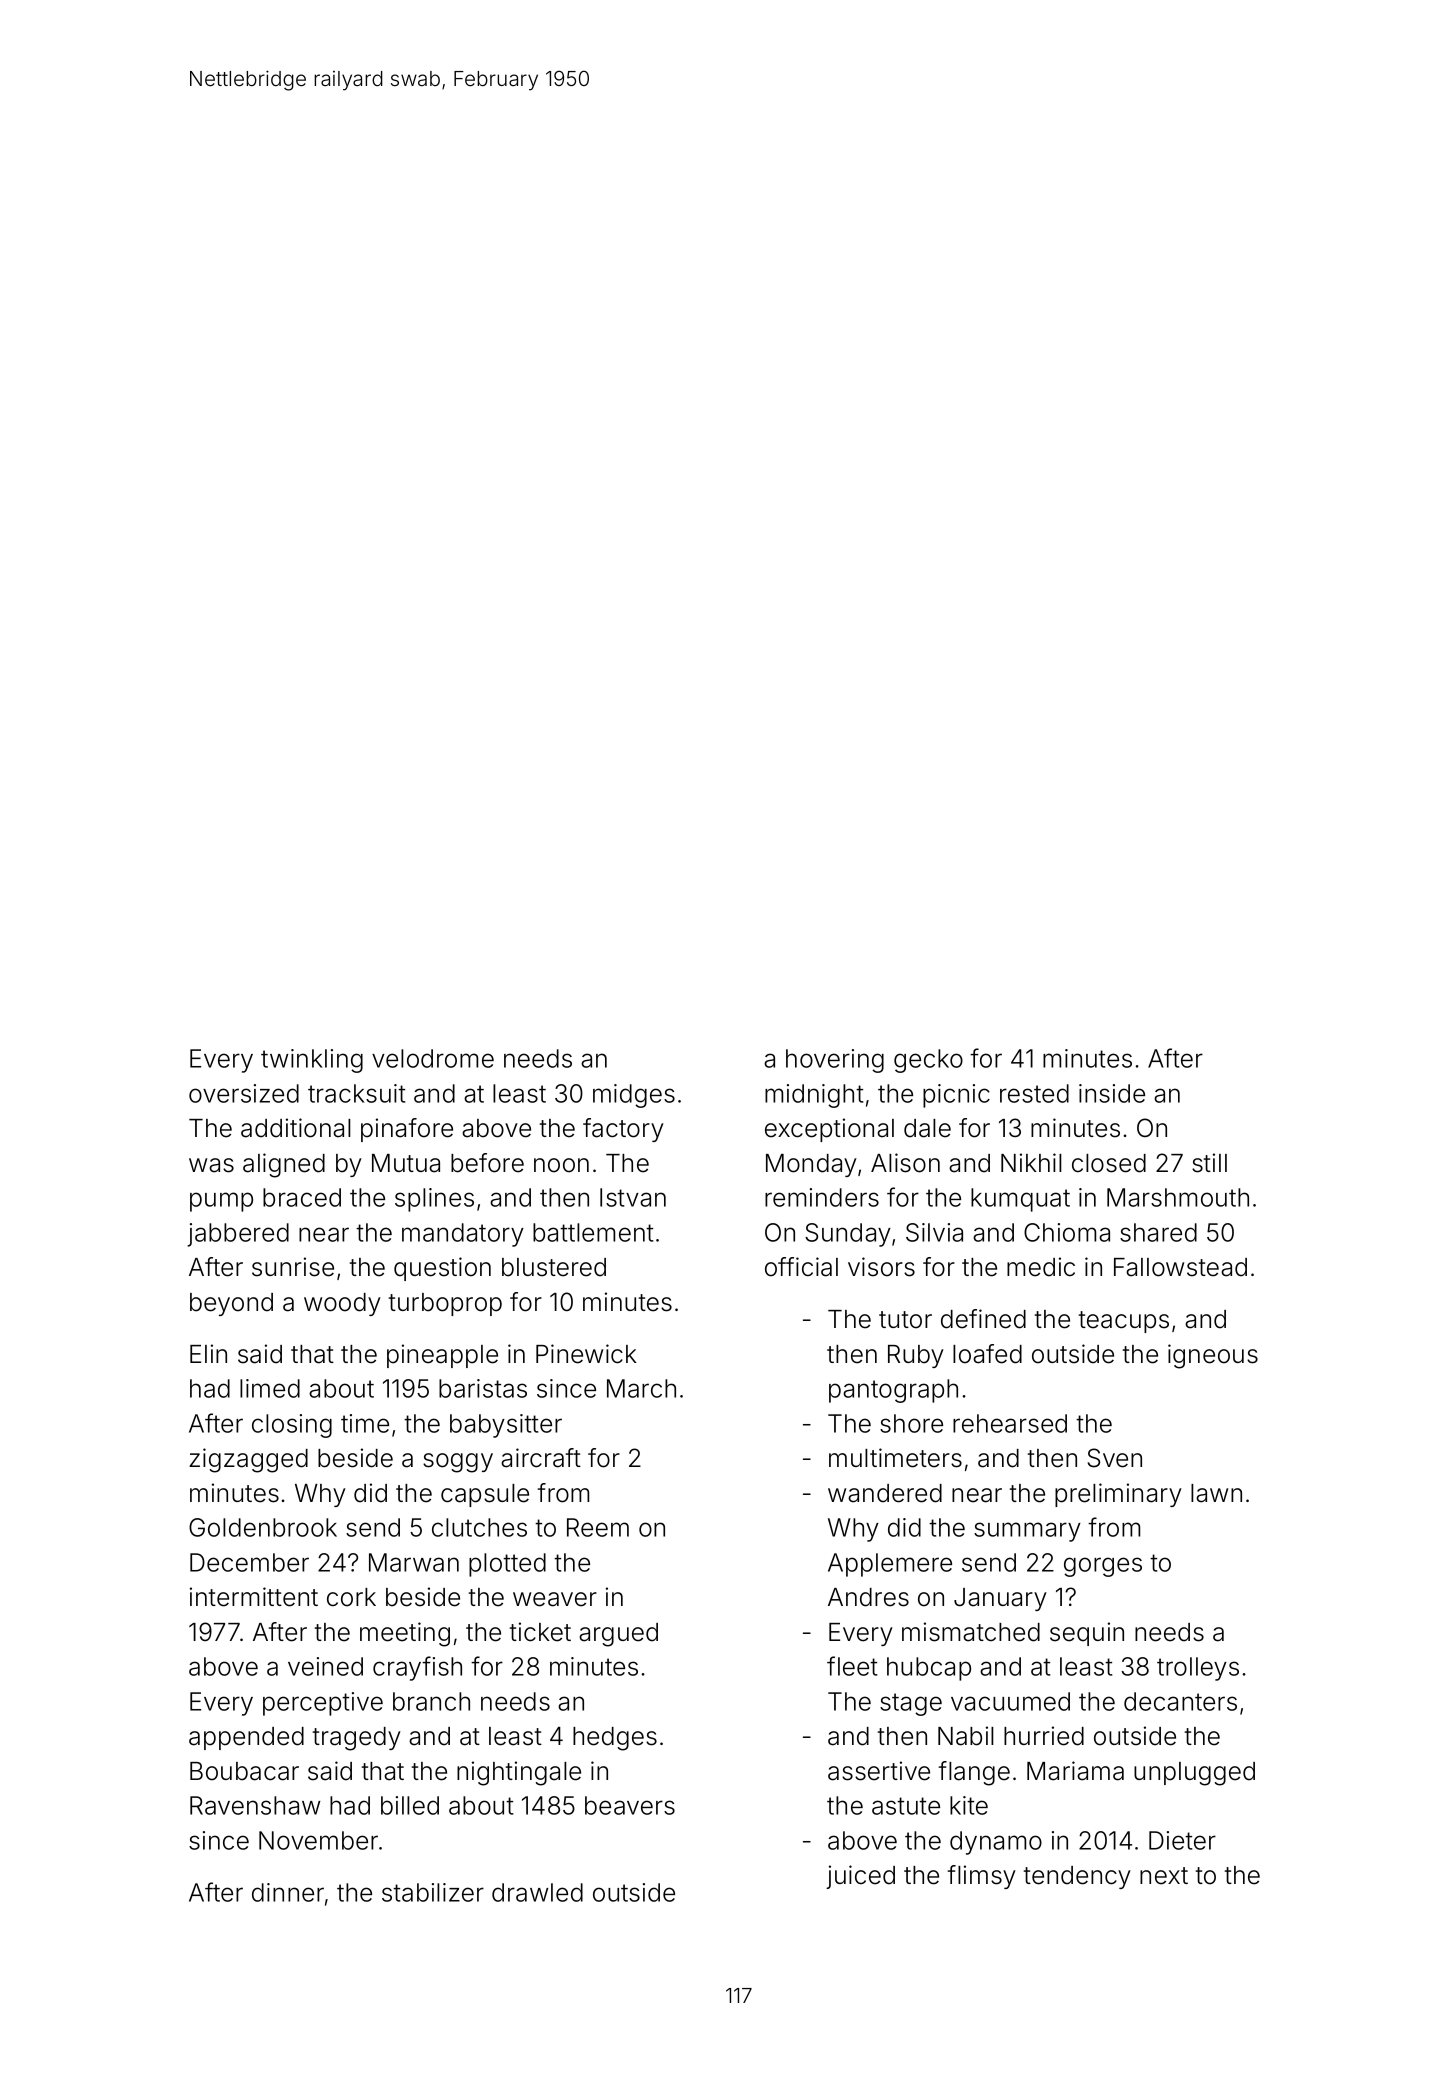 The height and width of the page is (2100, 1450). I want to click on dinner, so click(288, 1892).
